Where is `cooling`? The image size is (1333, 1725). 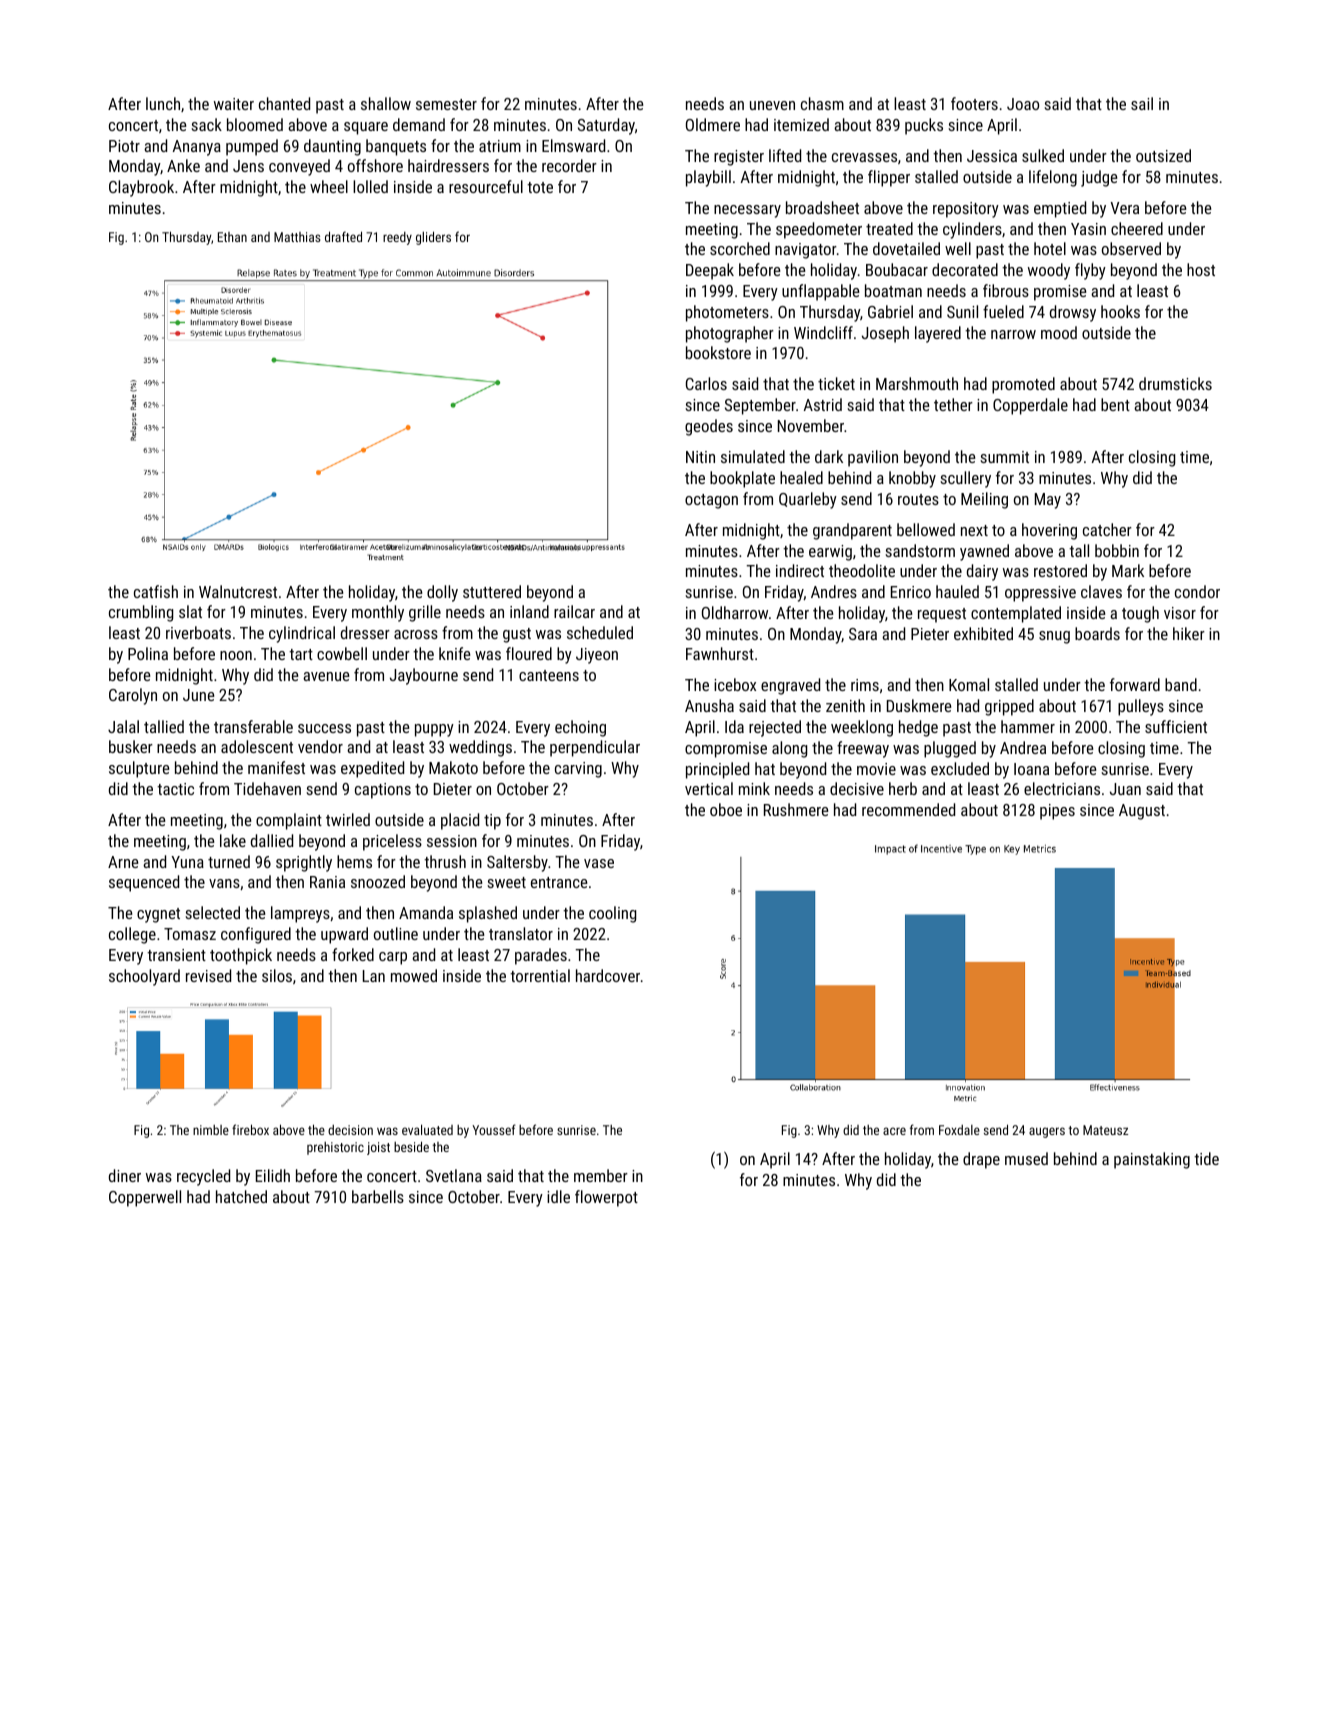 cooling is located at coordinates (612, 914).
